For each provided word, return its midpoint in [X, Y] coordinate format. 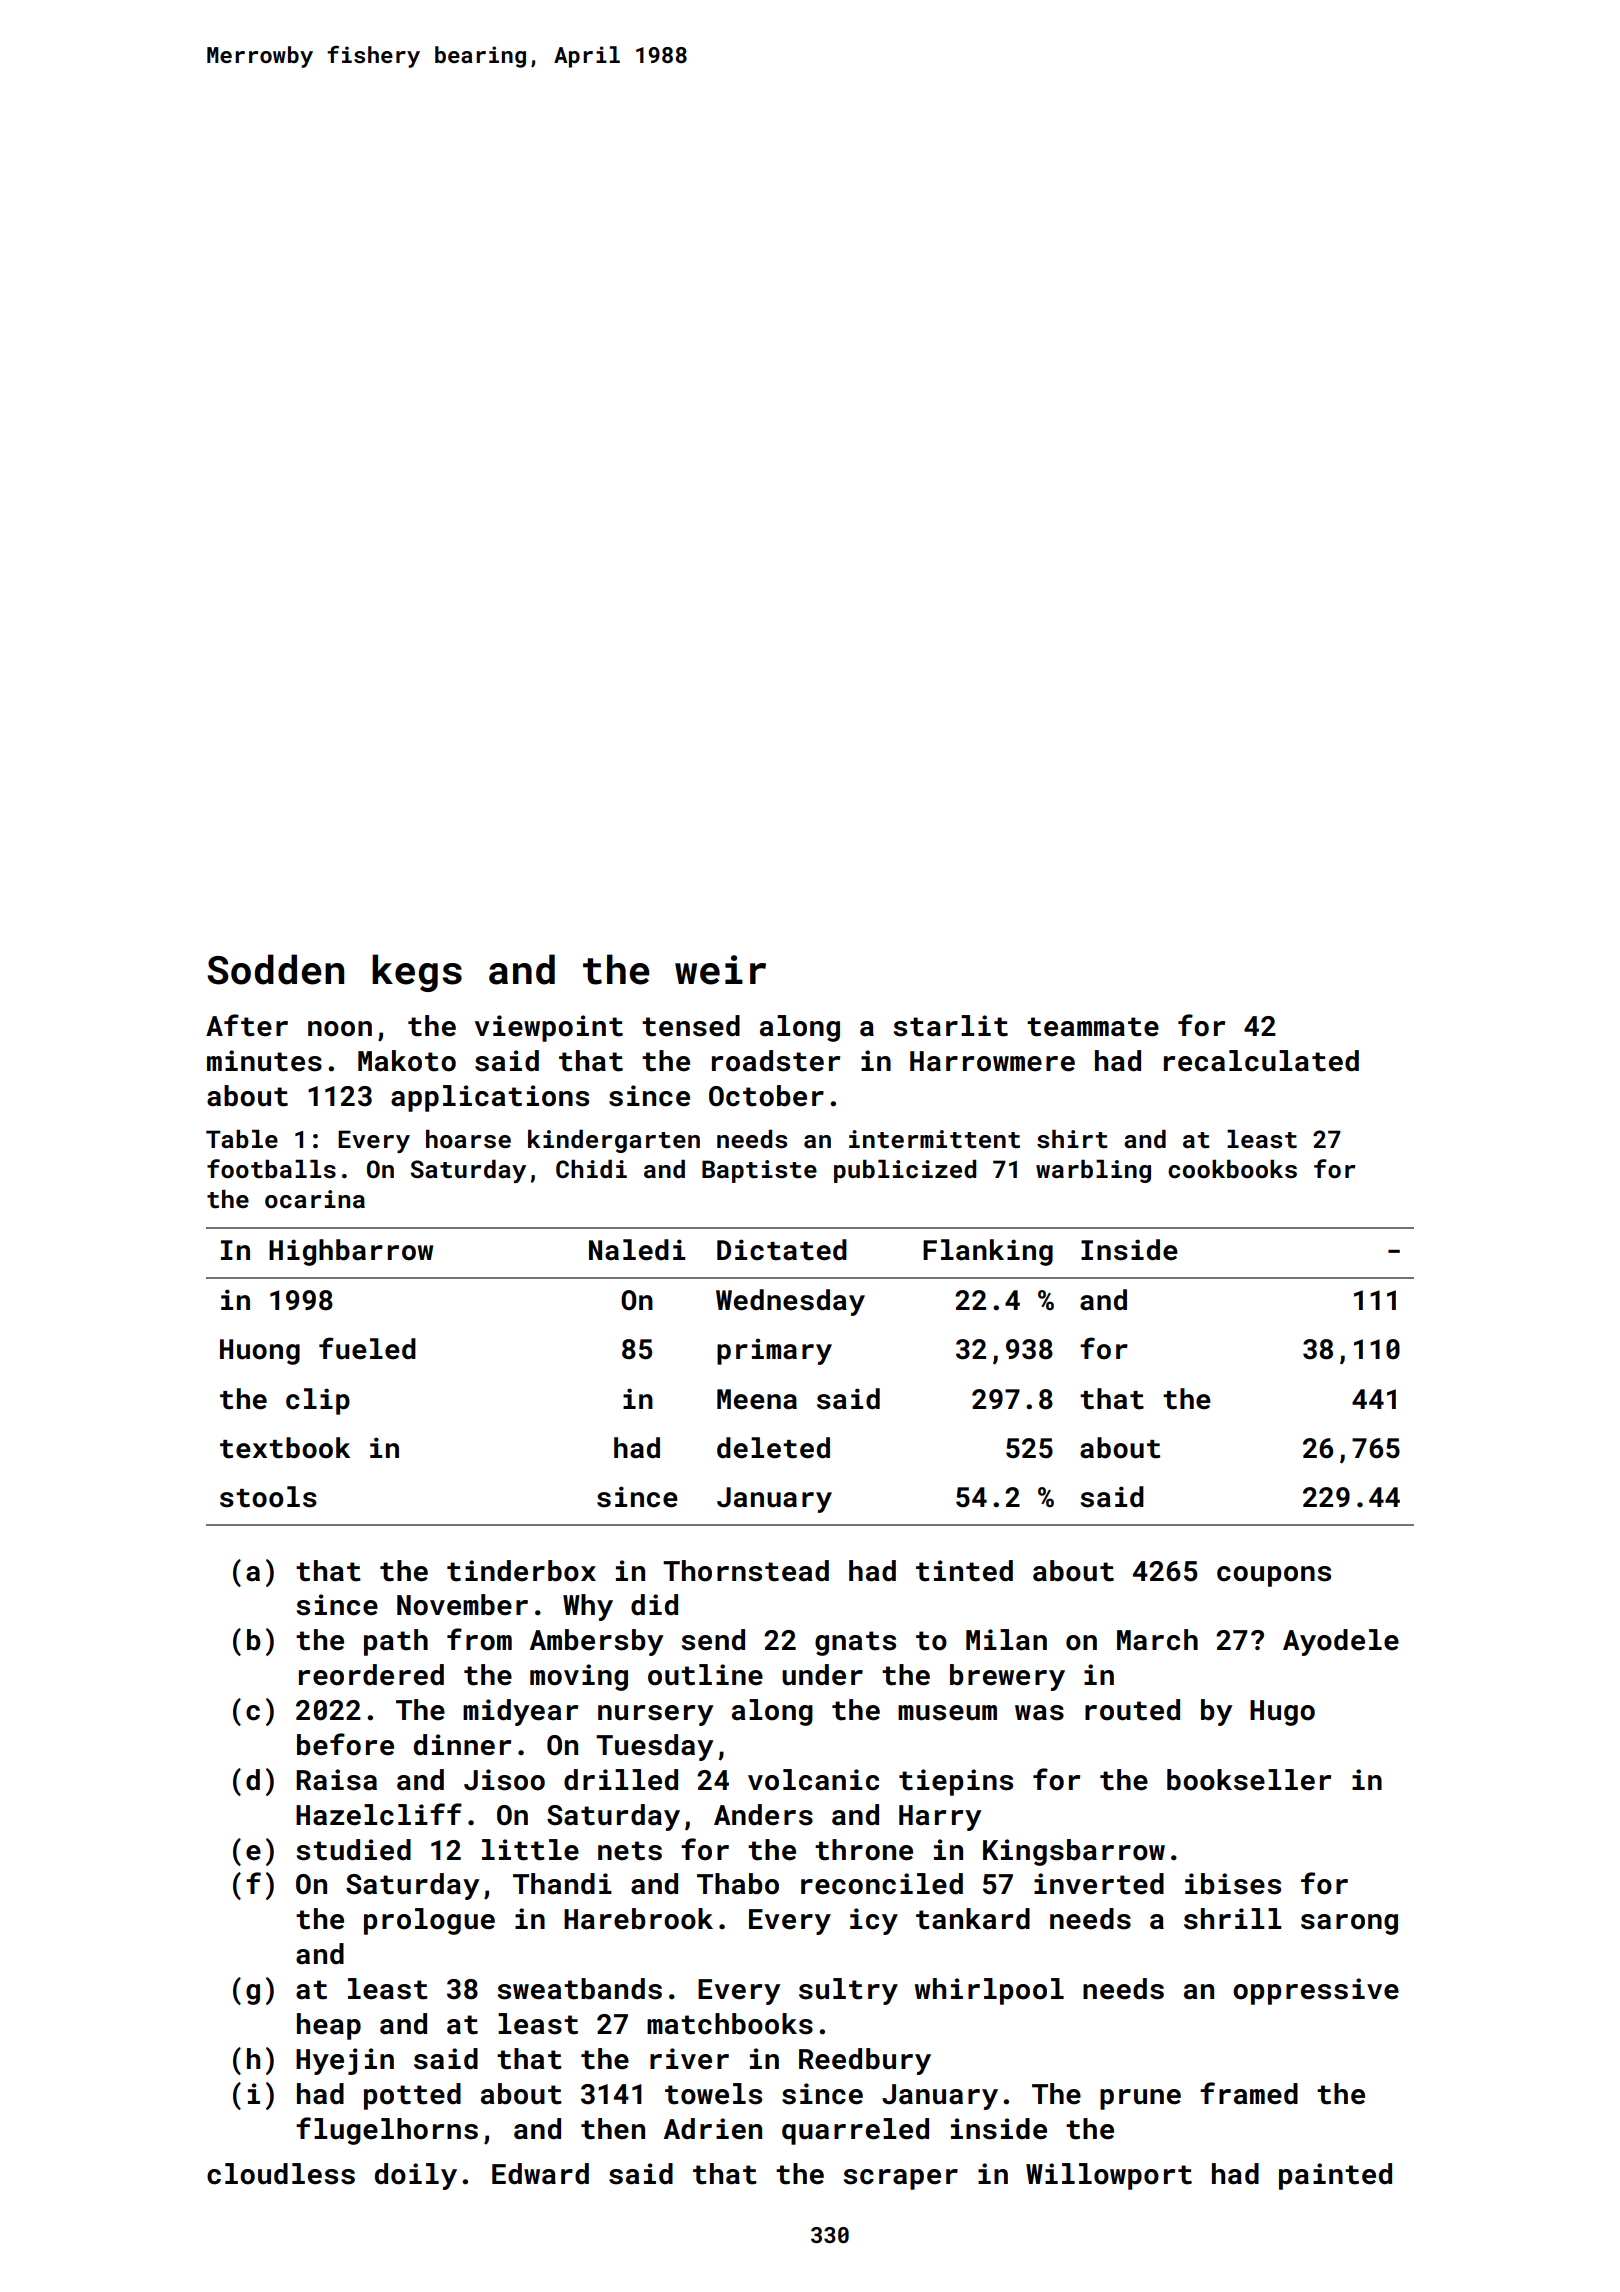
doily [416, 2176]
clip [318, 1401]
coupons [1274, 1576]
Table [242, 1139]
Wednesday [790, 1302]
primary [774, 1351]
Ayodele [1341, 1642]
